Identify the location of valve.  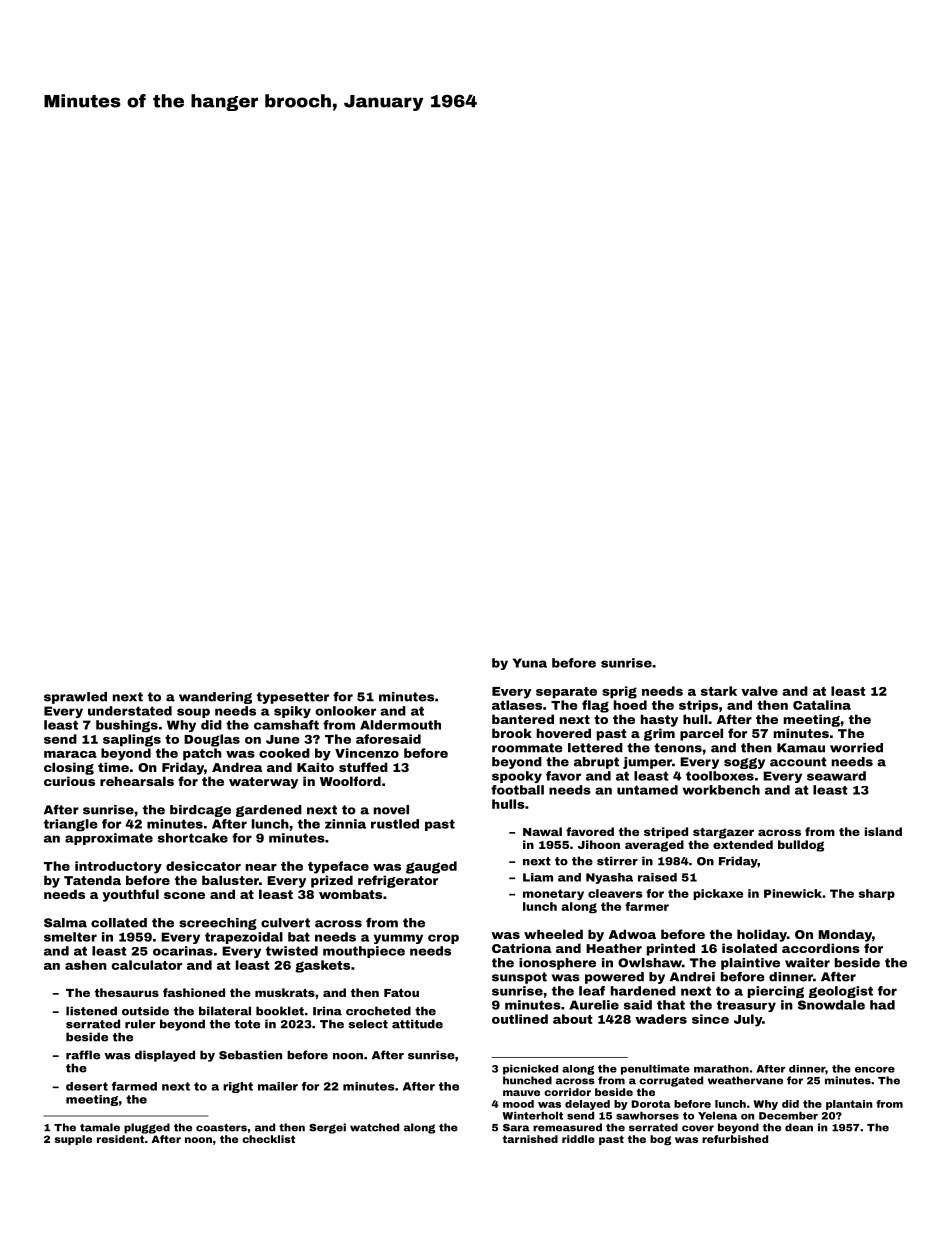
(759, 691).
